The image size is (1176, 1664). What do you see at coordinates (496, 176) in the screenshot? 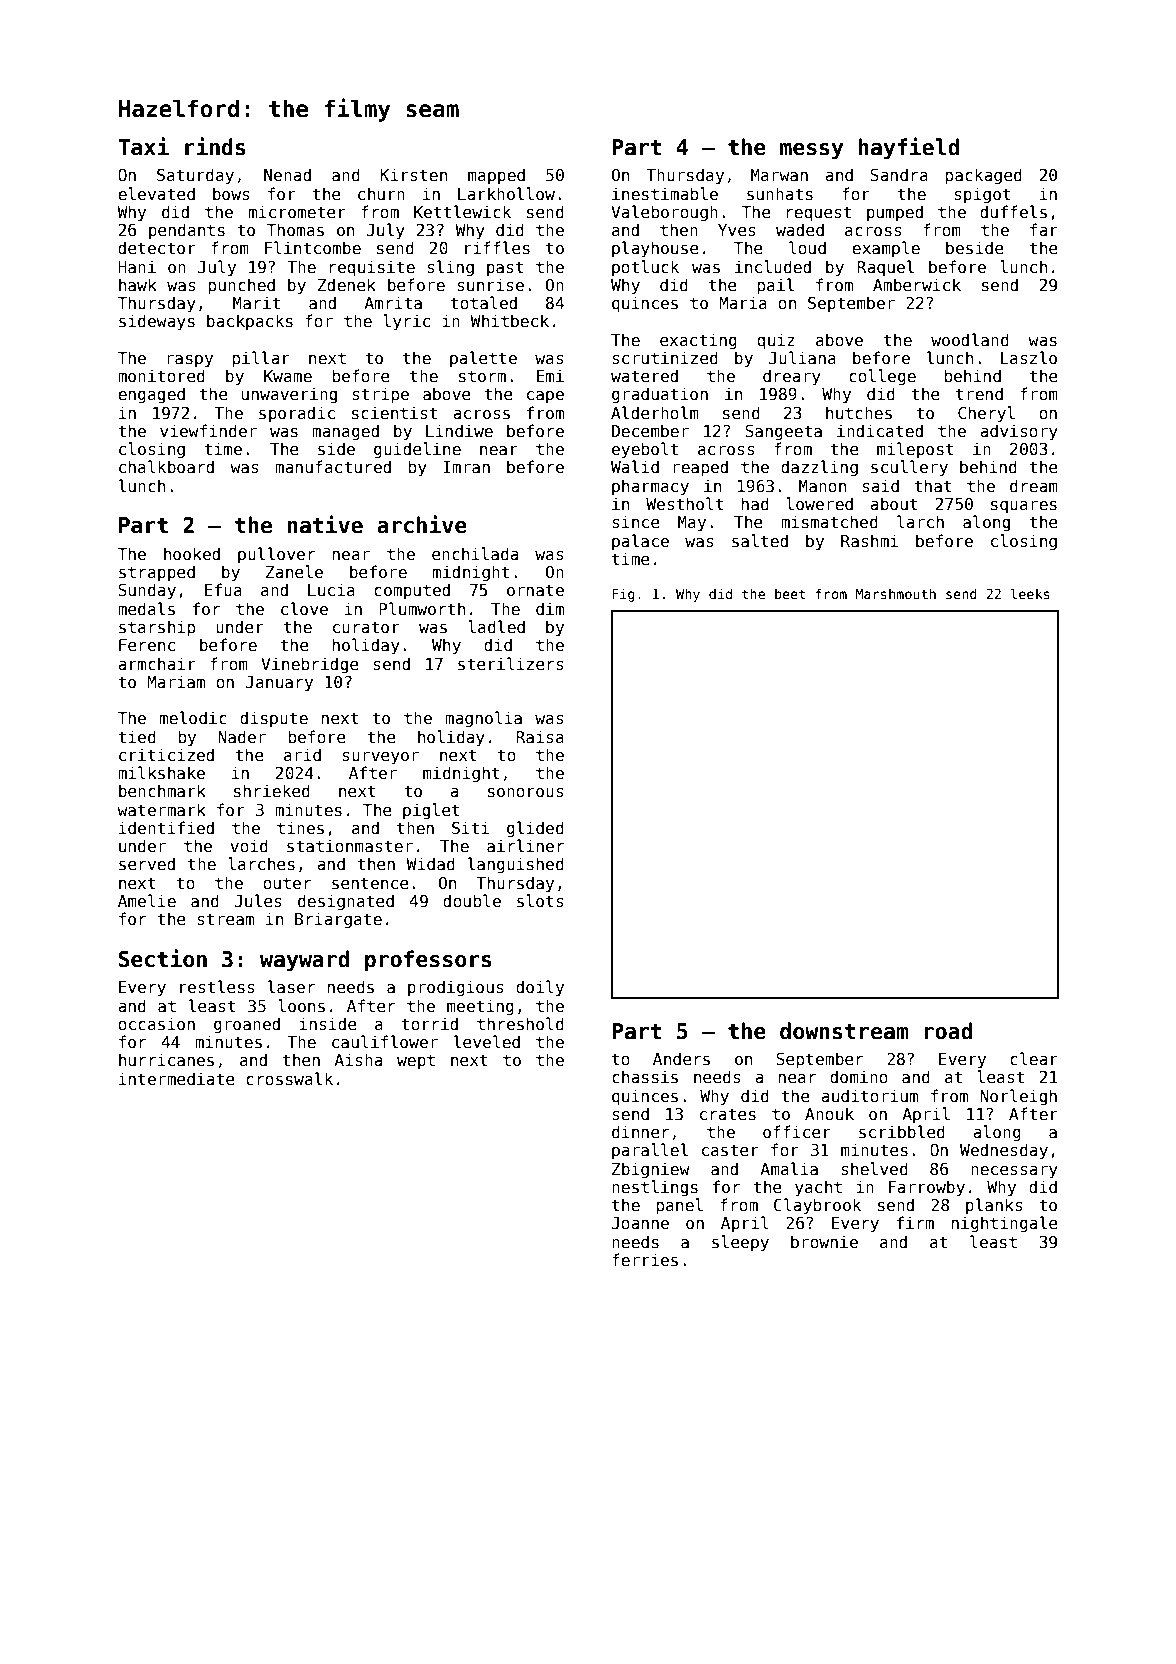
I see `mapped` at bounding box center [496, 176].
